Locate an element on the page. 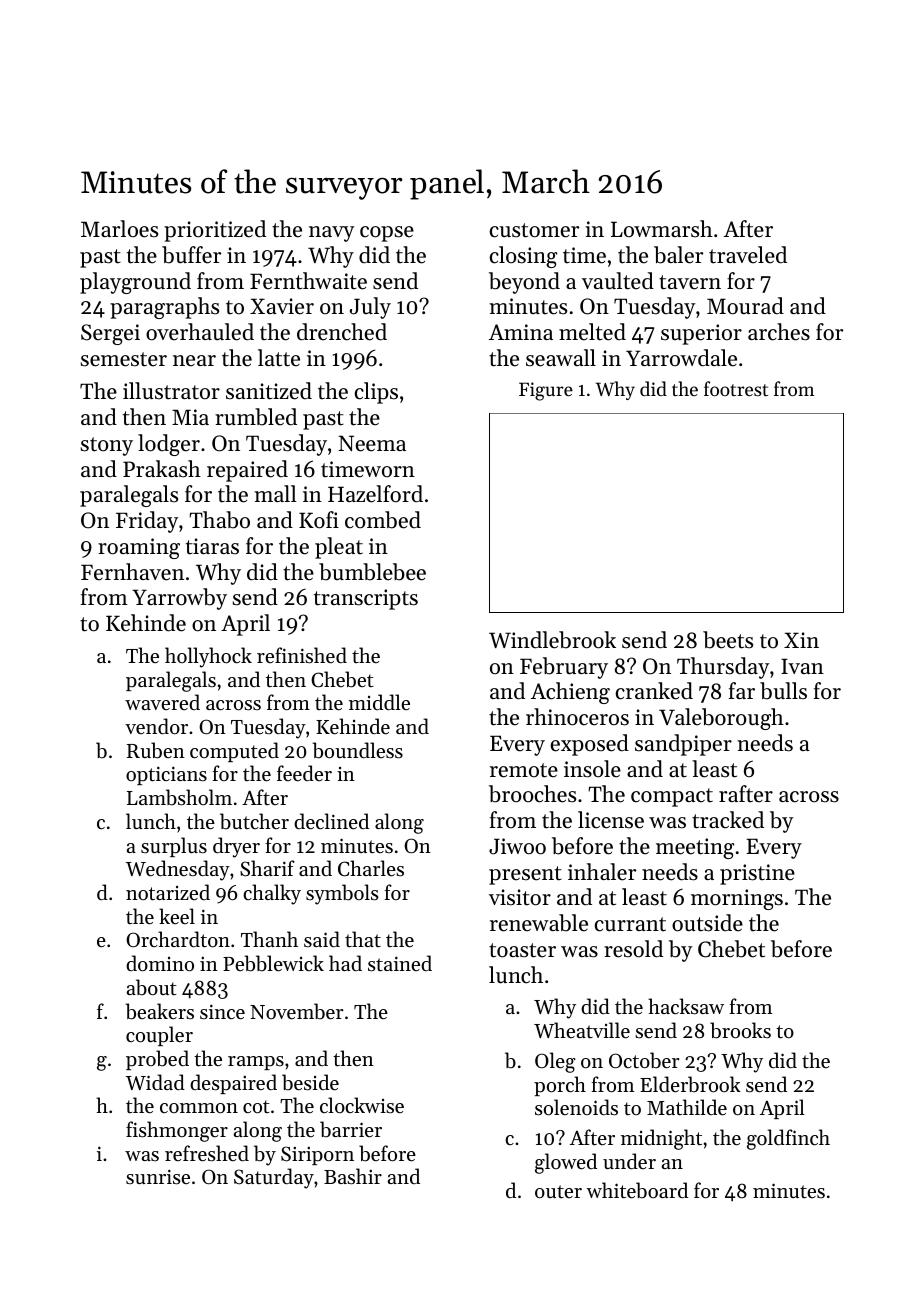  butcher is located at coordinates (254, 821).
